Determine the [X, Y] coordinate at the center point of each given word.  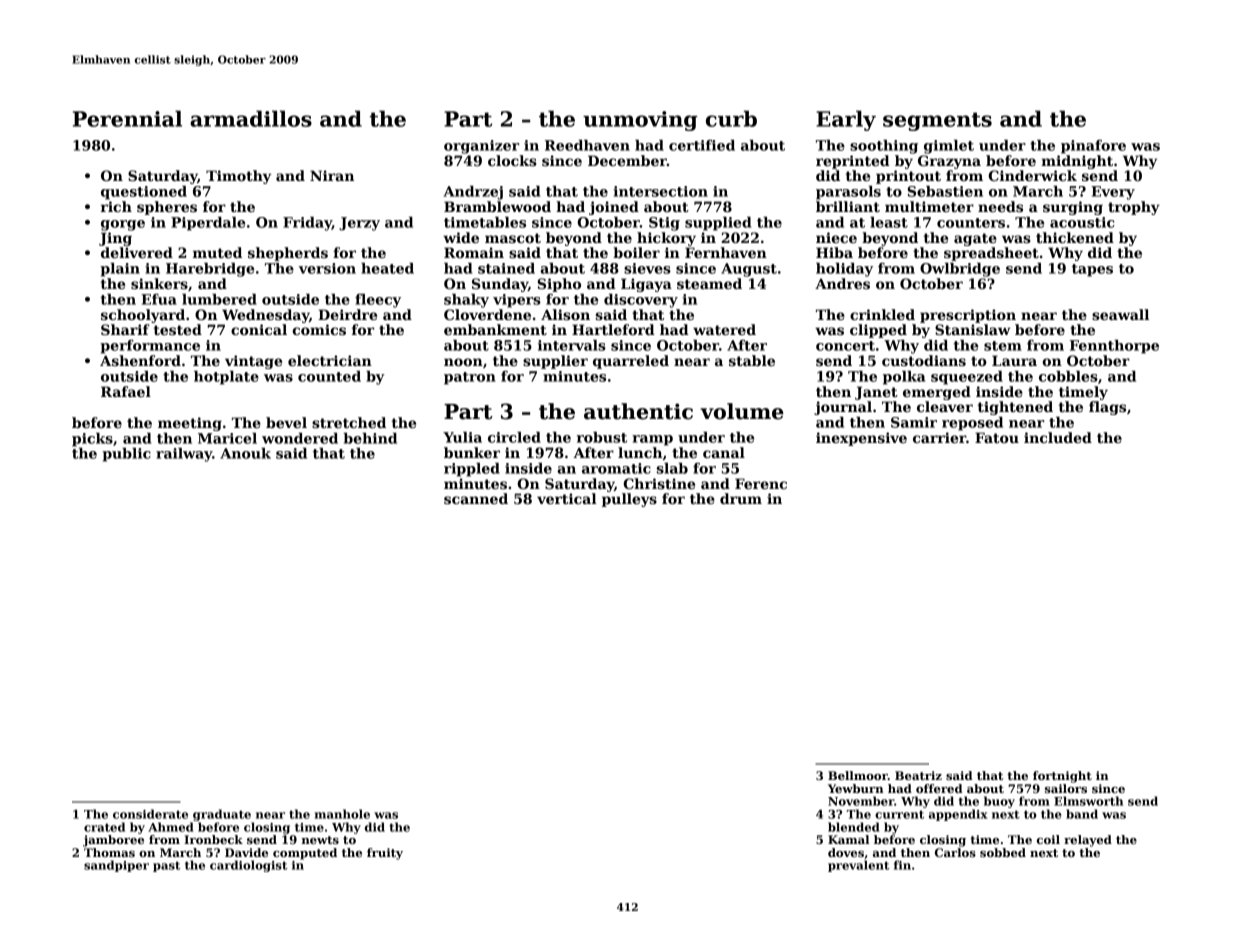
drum [741, 498]
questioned [144, 193]
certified [702, 145]
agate [975, 239]
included [1058, 437]
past [166, 866]
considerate [150, 814]
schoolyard [143, 316]
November [861, 801]
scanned [476, 498]
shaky [466, 301]
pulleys [629, 500]
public [126, 455]
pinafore [1093, 147]
